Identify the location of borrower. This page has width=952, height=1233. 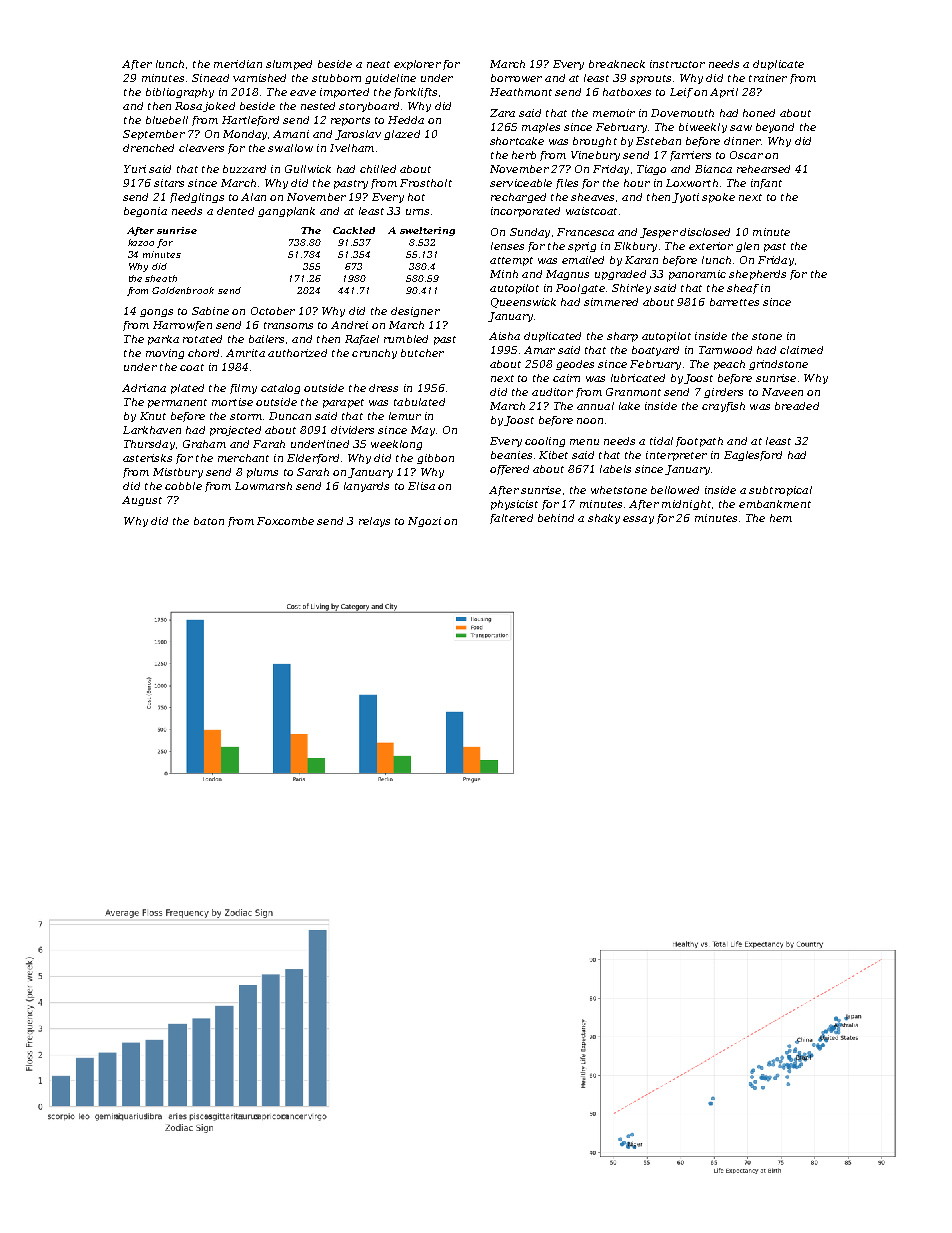
(516, 78).
